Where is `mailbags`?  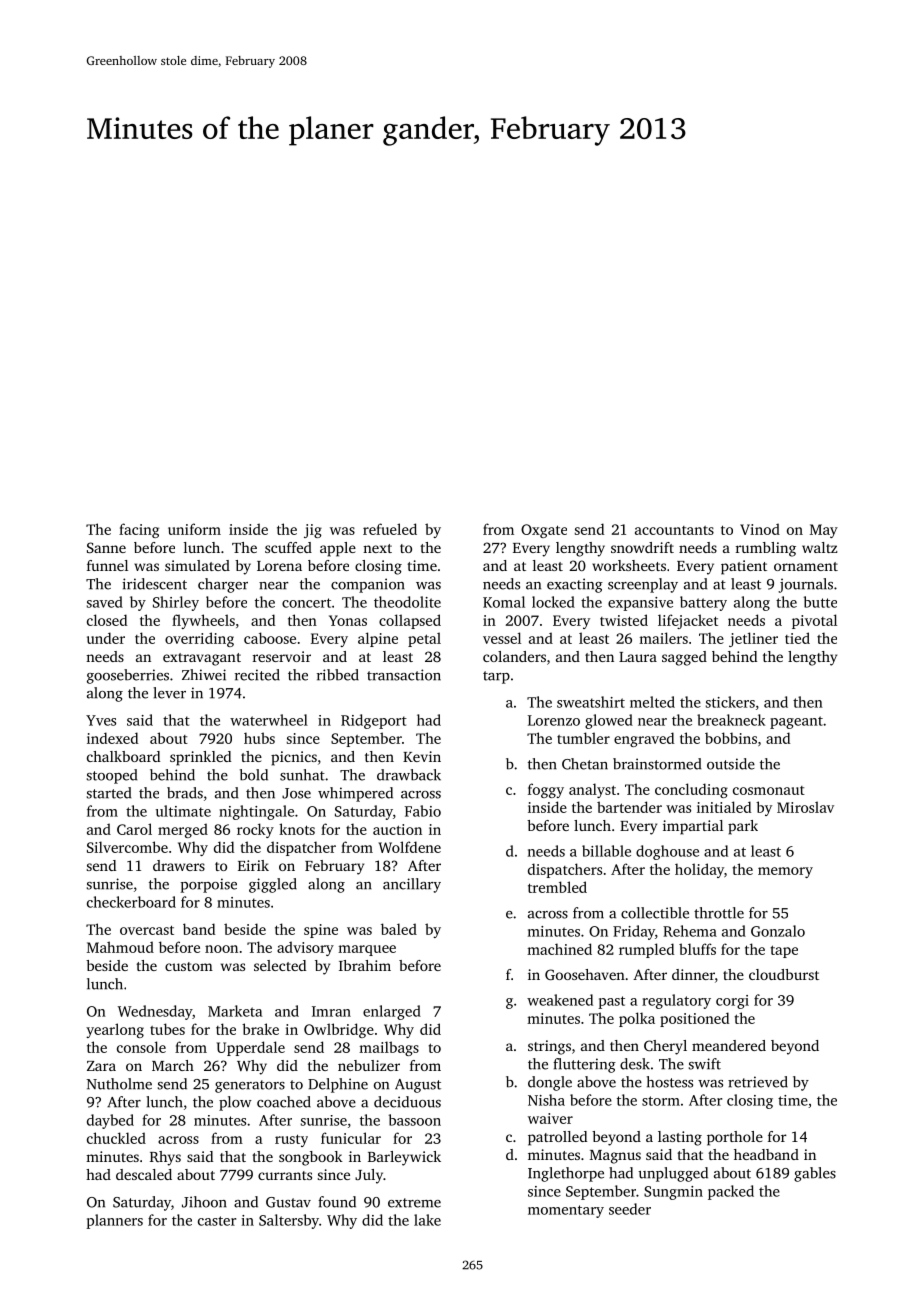 mailbags is located at coordinates (389, 1048).
